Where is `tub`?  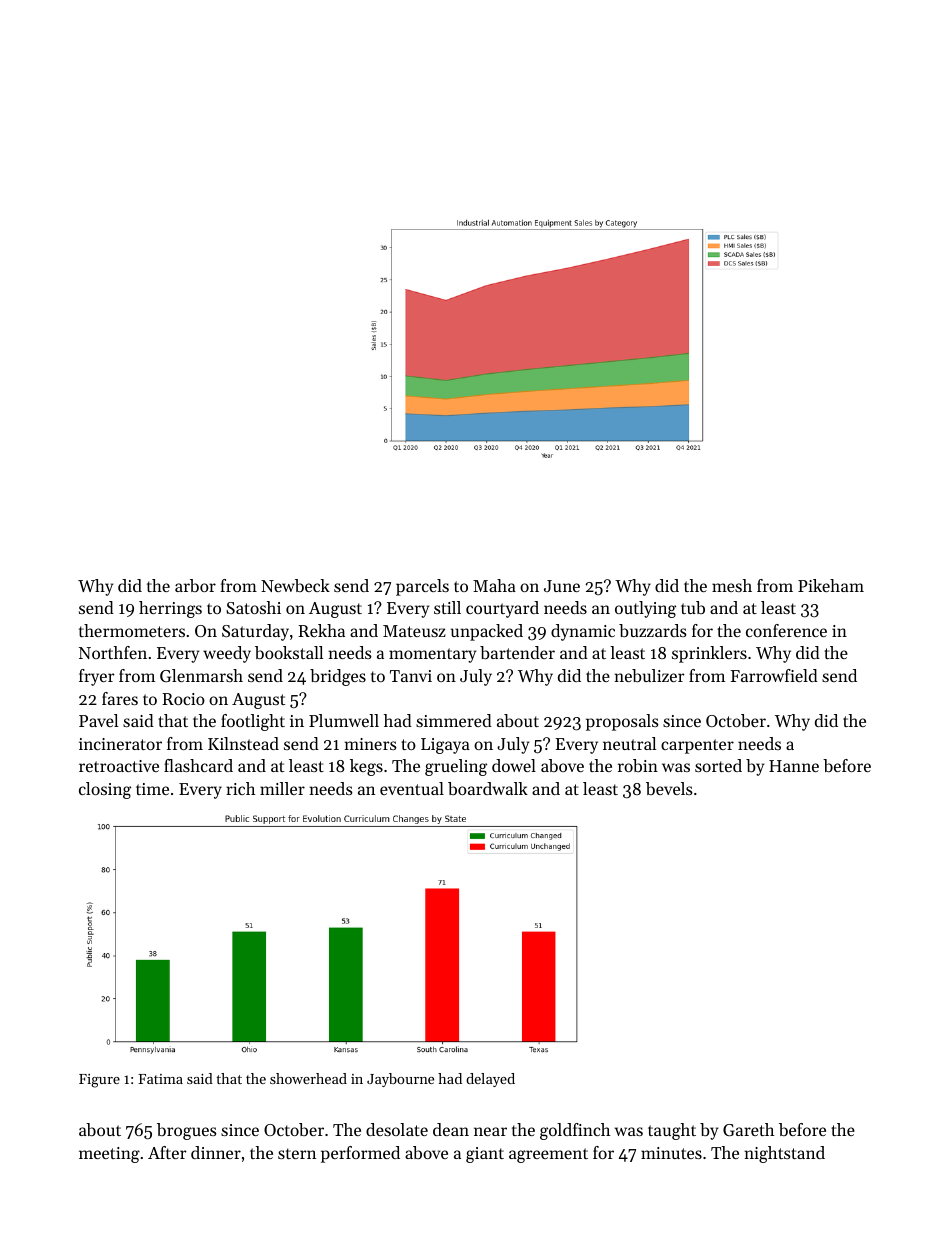 tub is located at coordinates (693, 607).
